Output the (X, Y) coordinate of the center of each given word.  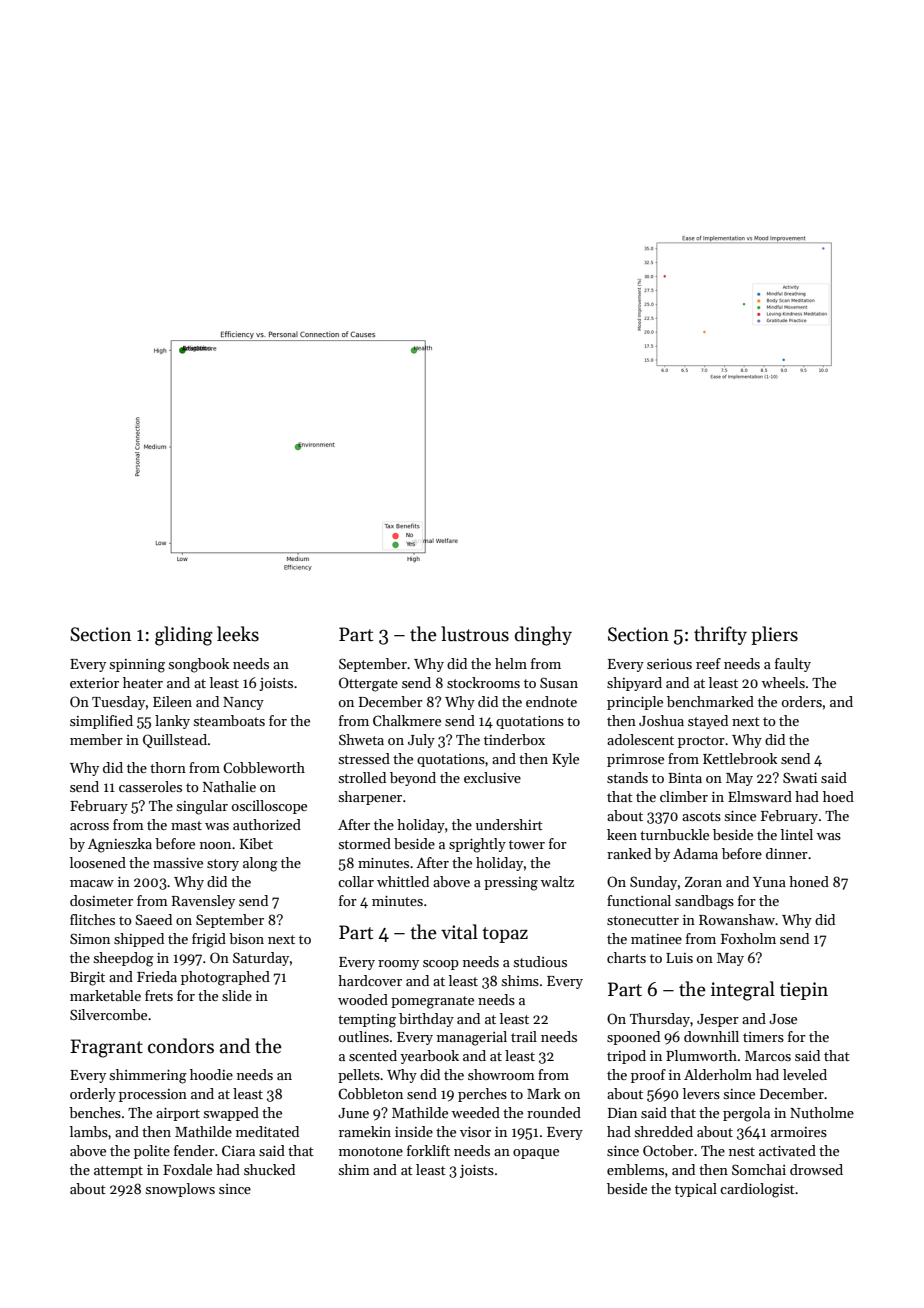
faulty (793, 665)
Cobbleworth (264, 767)
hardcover (370, 980)
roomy (398, 965)
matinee (656, 939)
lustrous (475, 634)
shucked (269, 1169)
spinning (137, 666)
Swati (800, 777)
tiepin (804, 991)
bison (246, 938)
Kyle (565, 760)
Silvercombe (108, 1014)
